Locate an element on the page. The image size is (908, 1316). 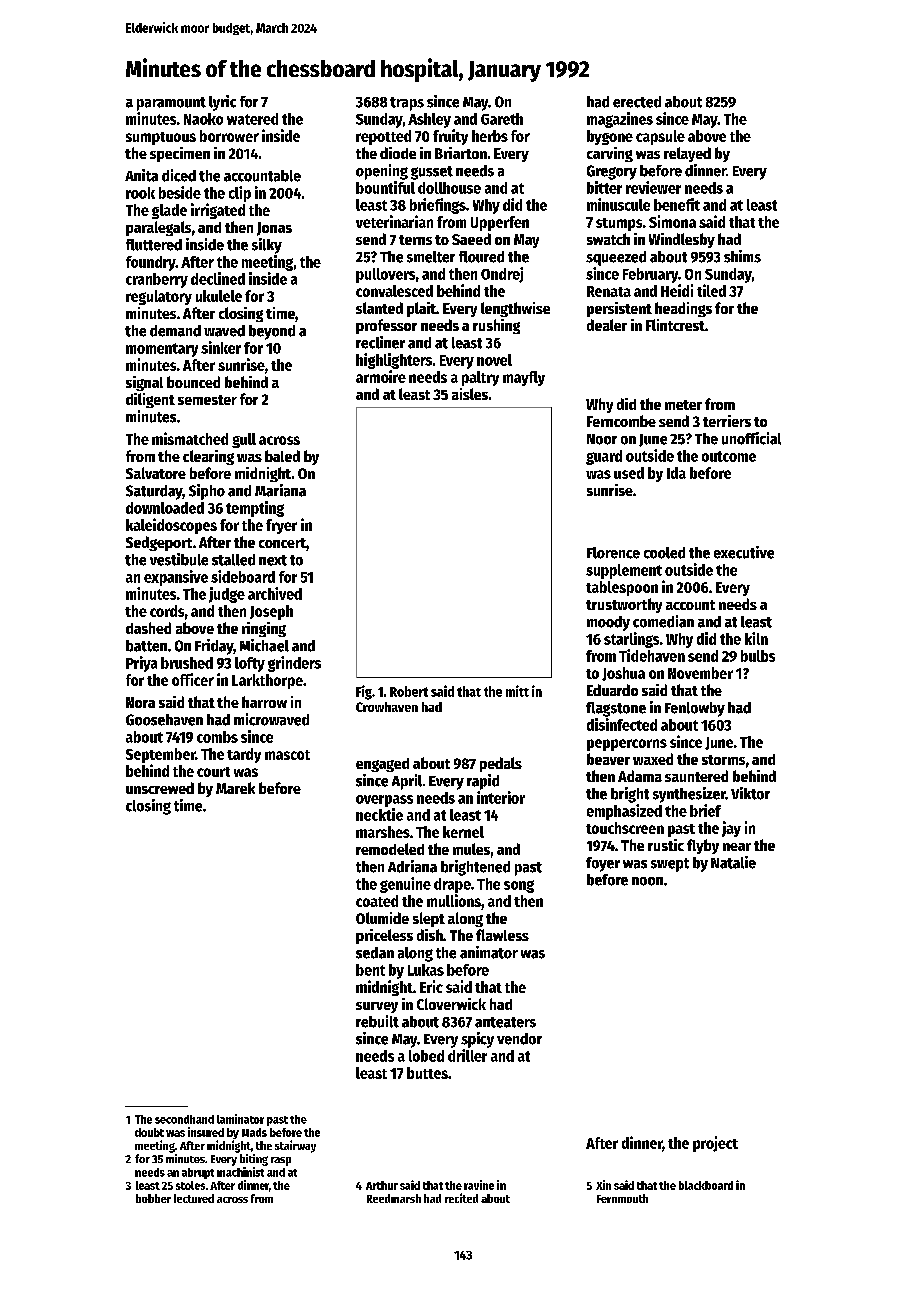
paralegals is located at coordinates (158, 228).
